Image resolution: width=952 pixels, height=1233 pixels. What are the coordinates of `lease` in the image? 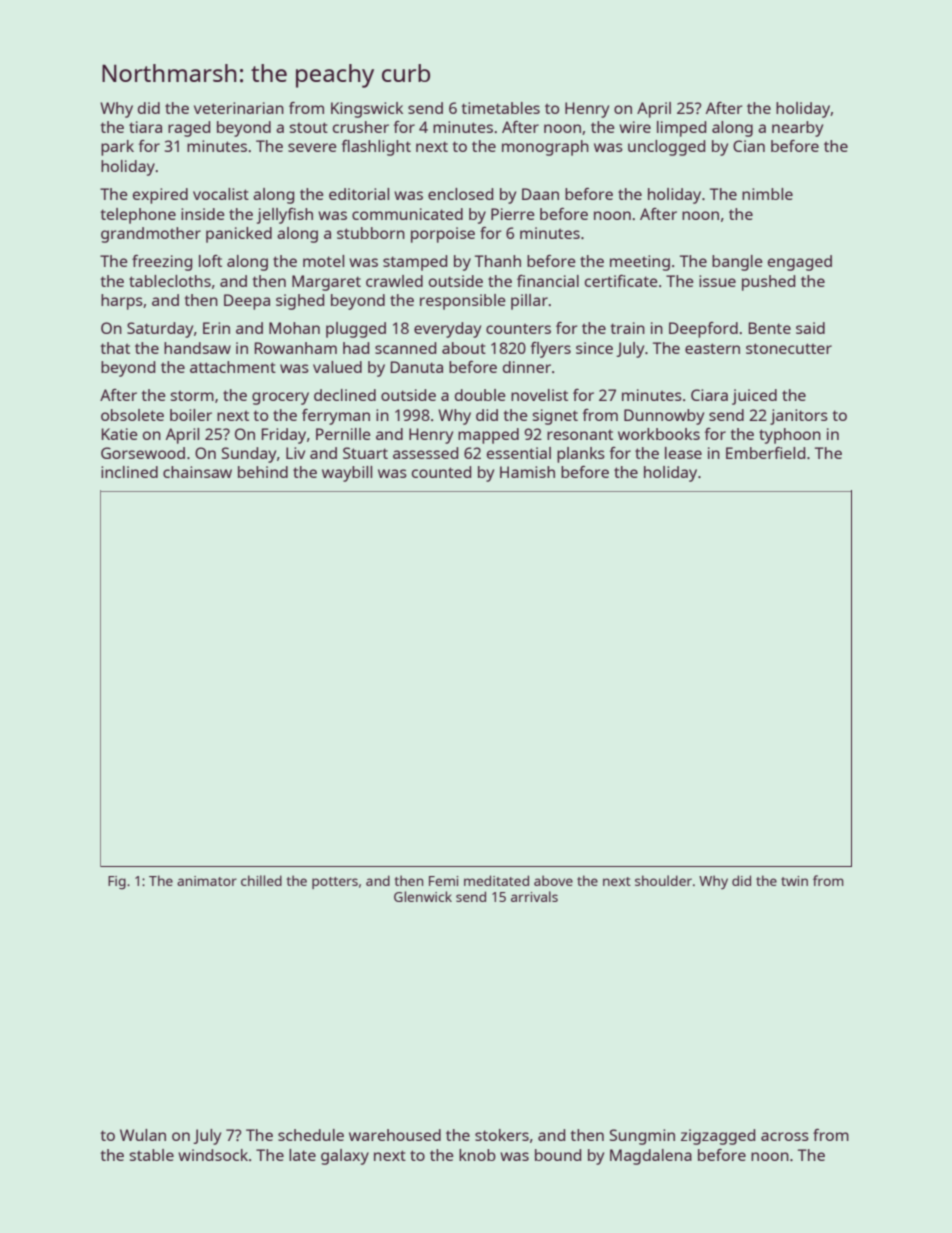 It's located at (683, 453).
